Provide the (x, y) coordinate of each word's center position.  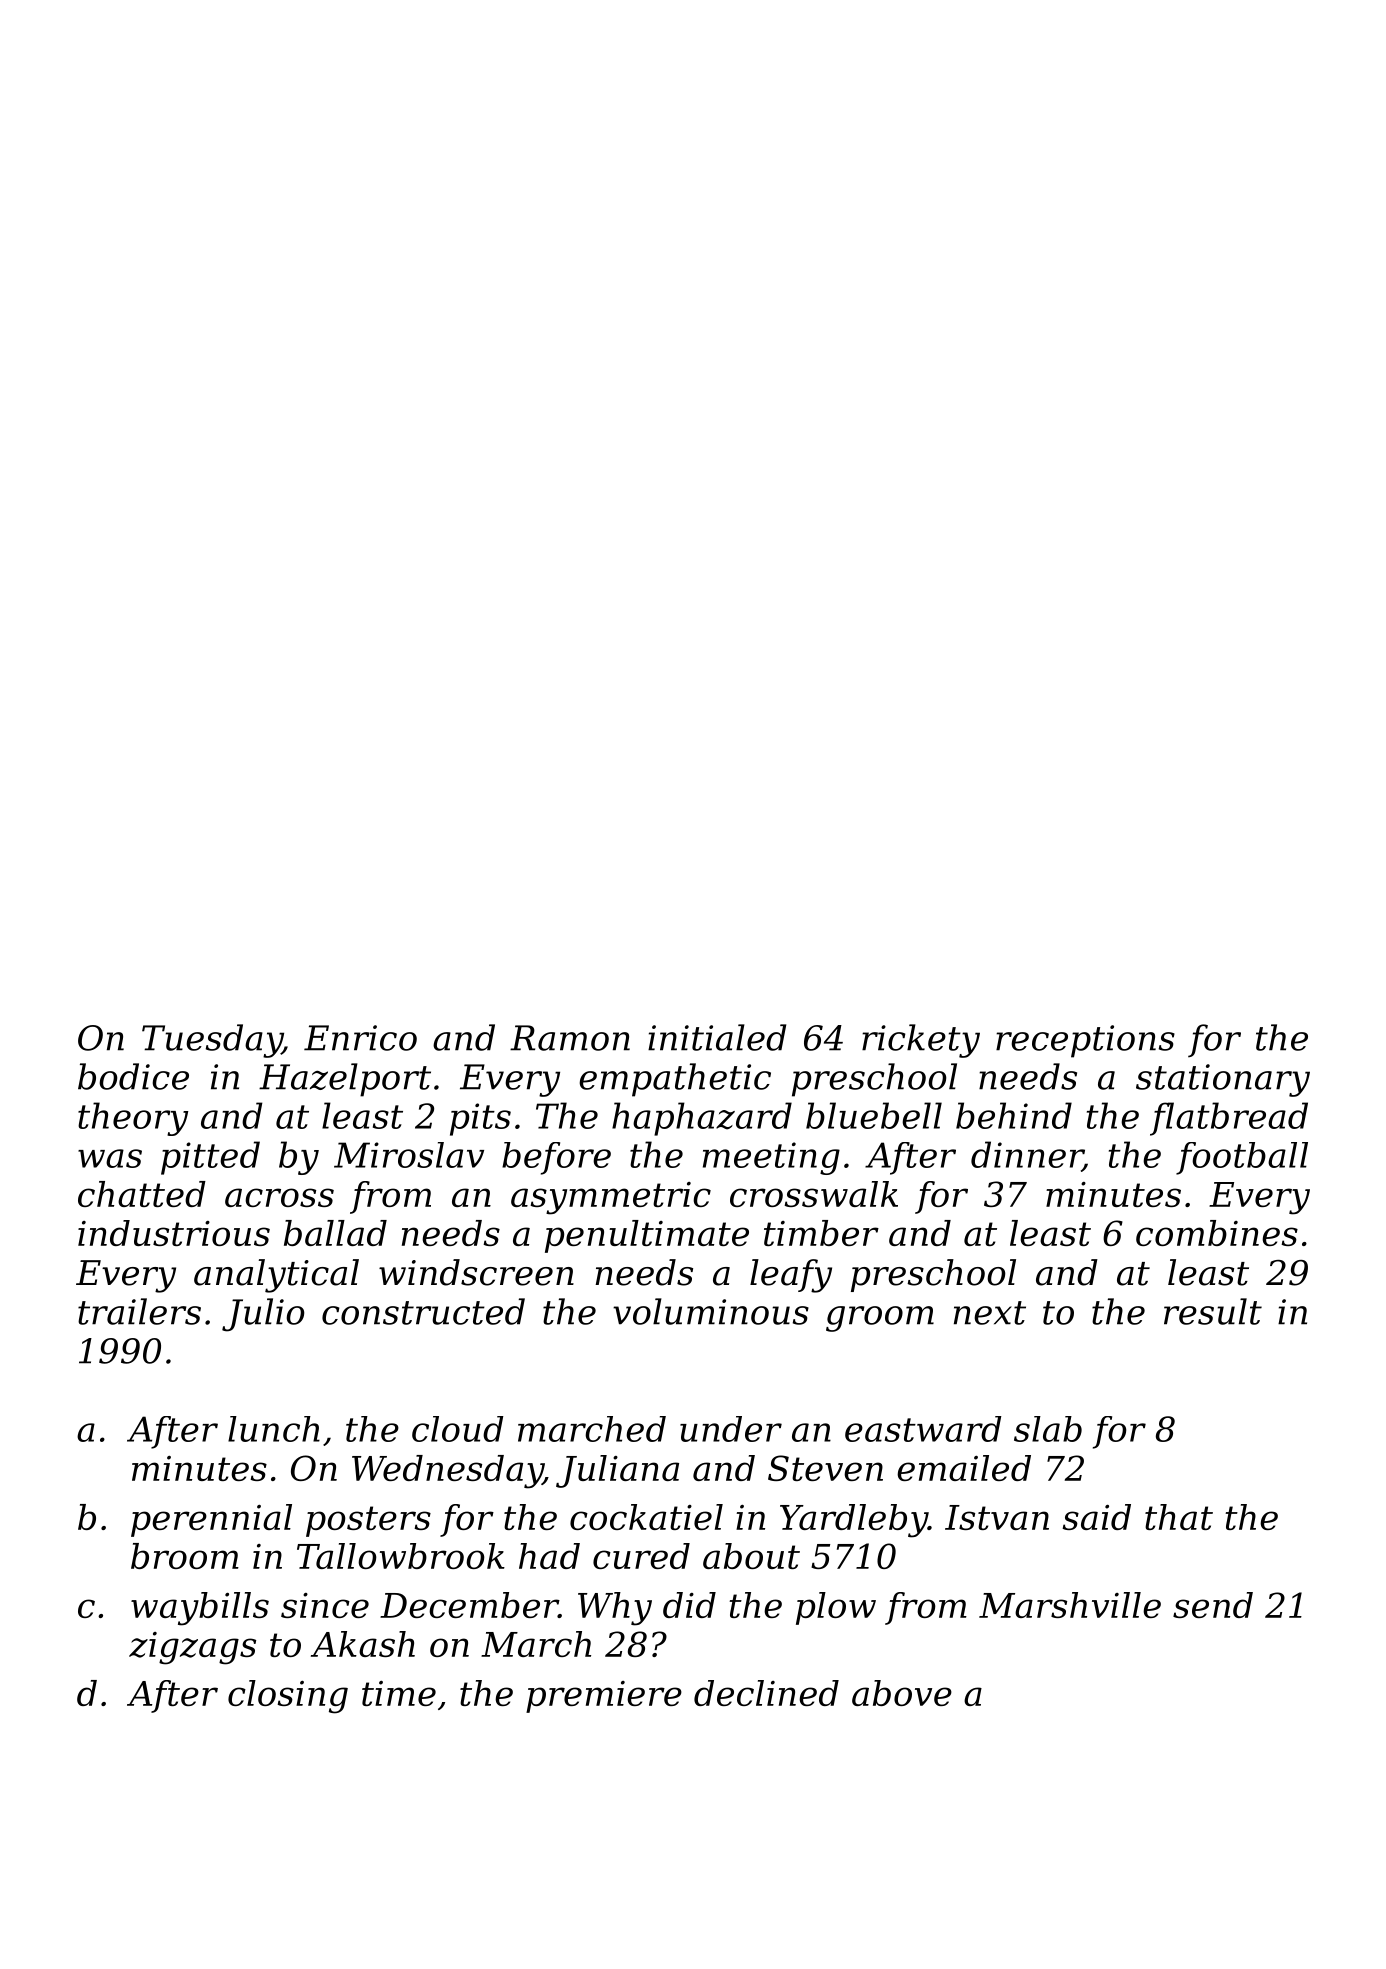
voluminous (711, 1311)
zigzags (192, 1648)
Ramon (570, 1038)
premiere (604, 1697)
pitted (210, 1158)
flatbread (1229, 1119)
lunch (274, 1429)
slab (1048, 1429)
